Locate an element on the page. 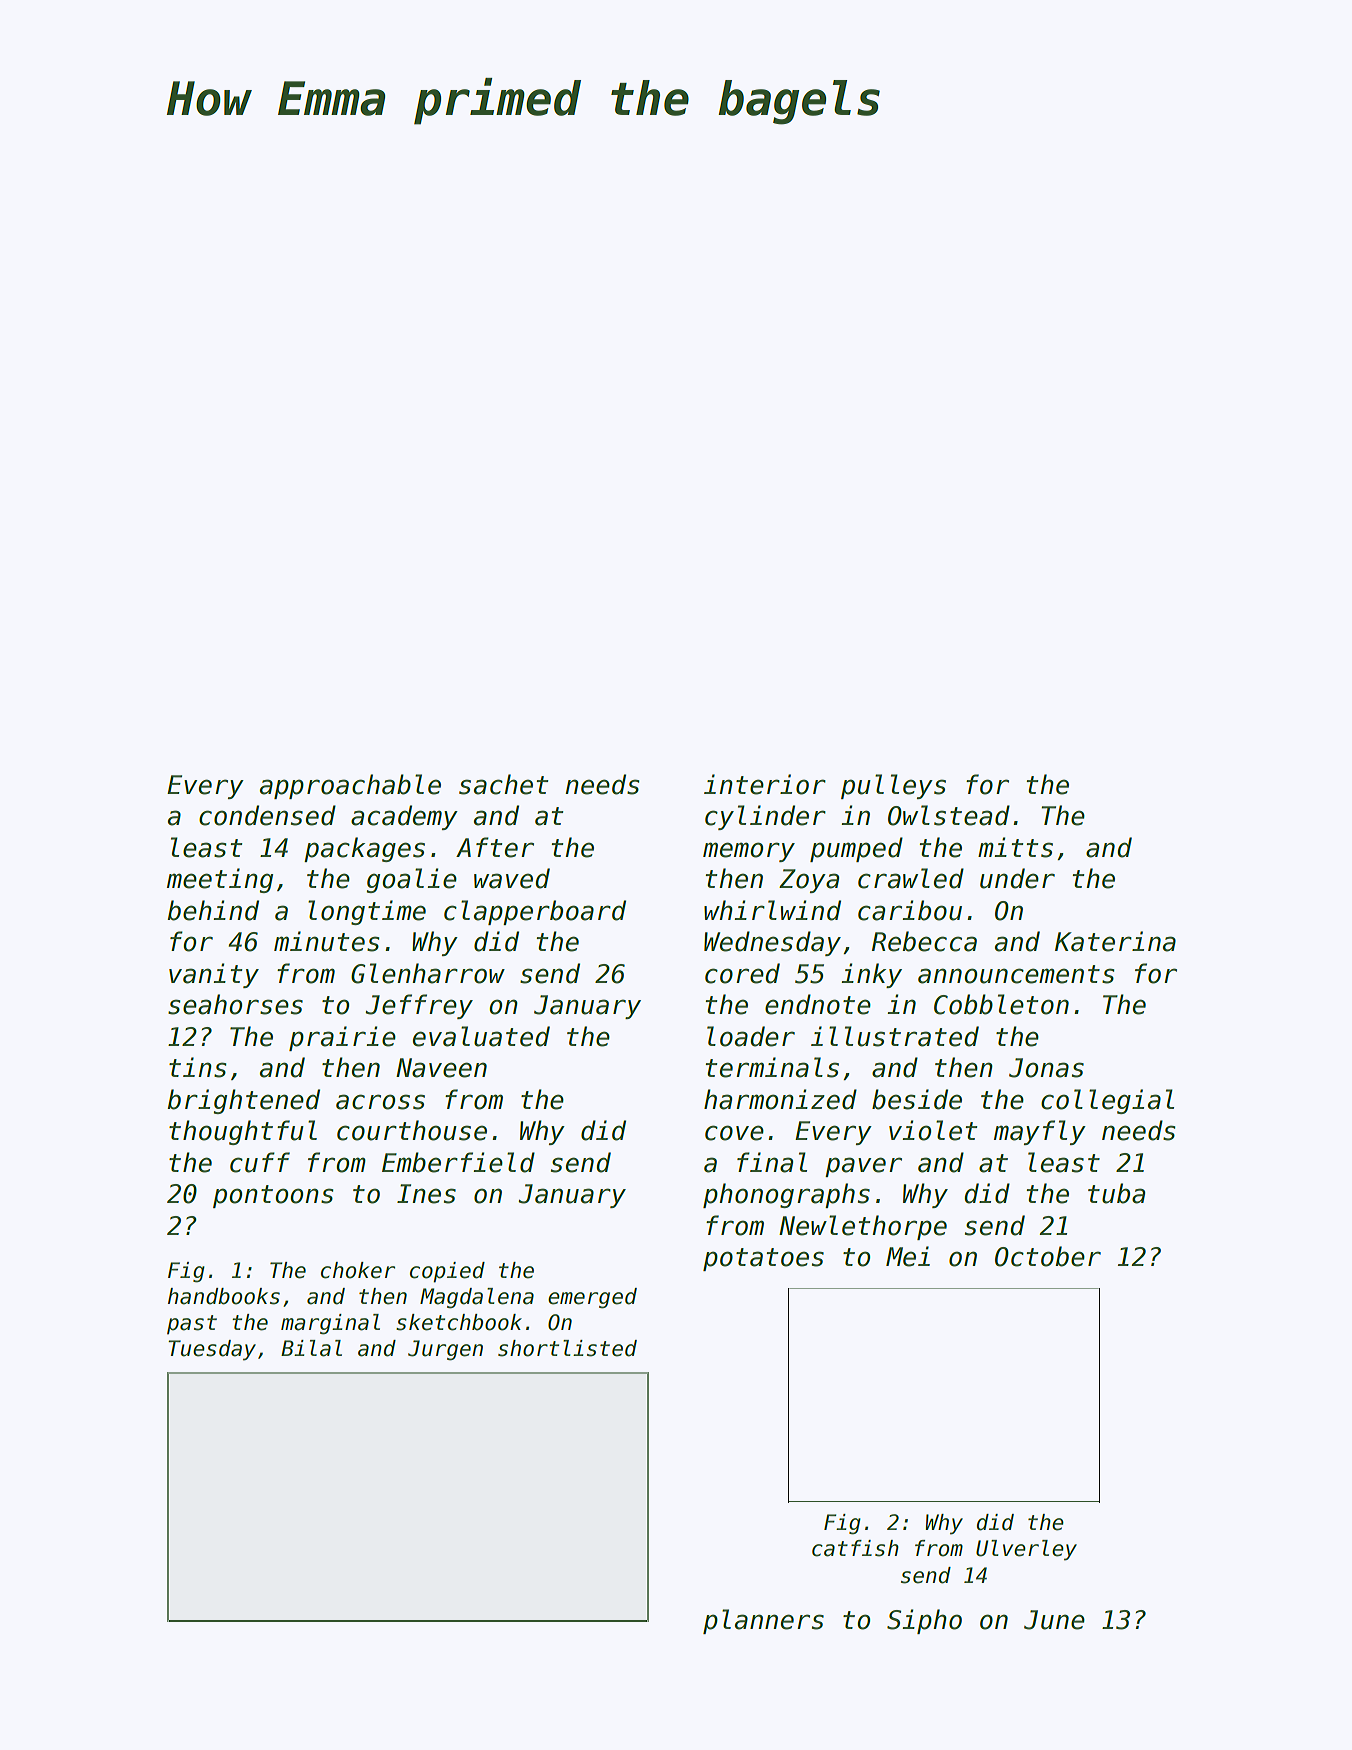 The height and width of the page is (1750, 1352). interior is located at coordinates (765, 784).
